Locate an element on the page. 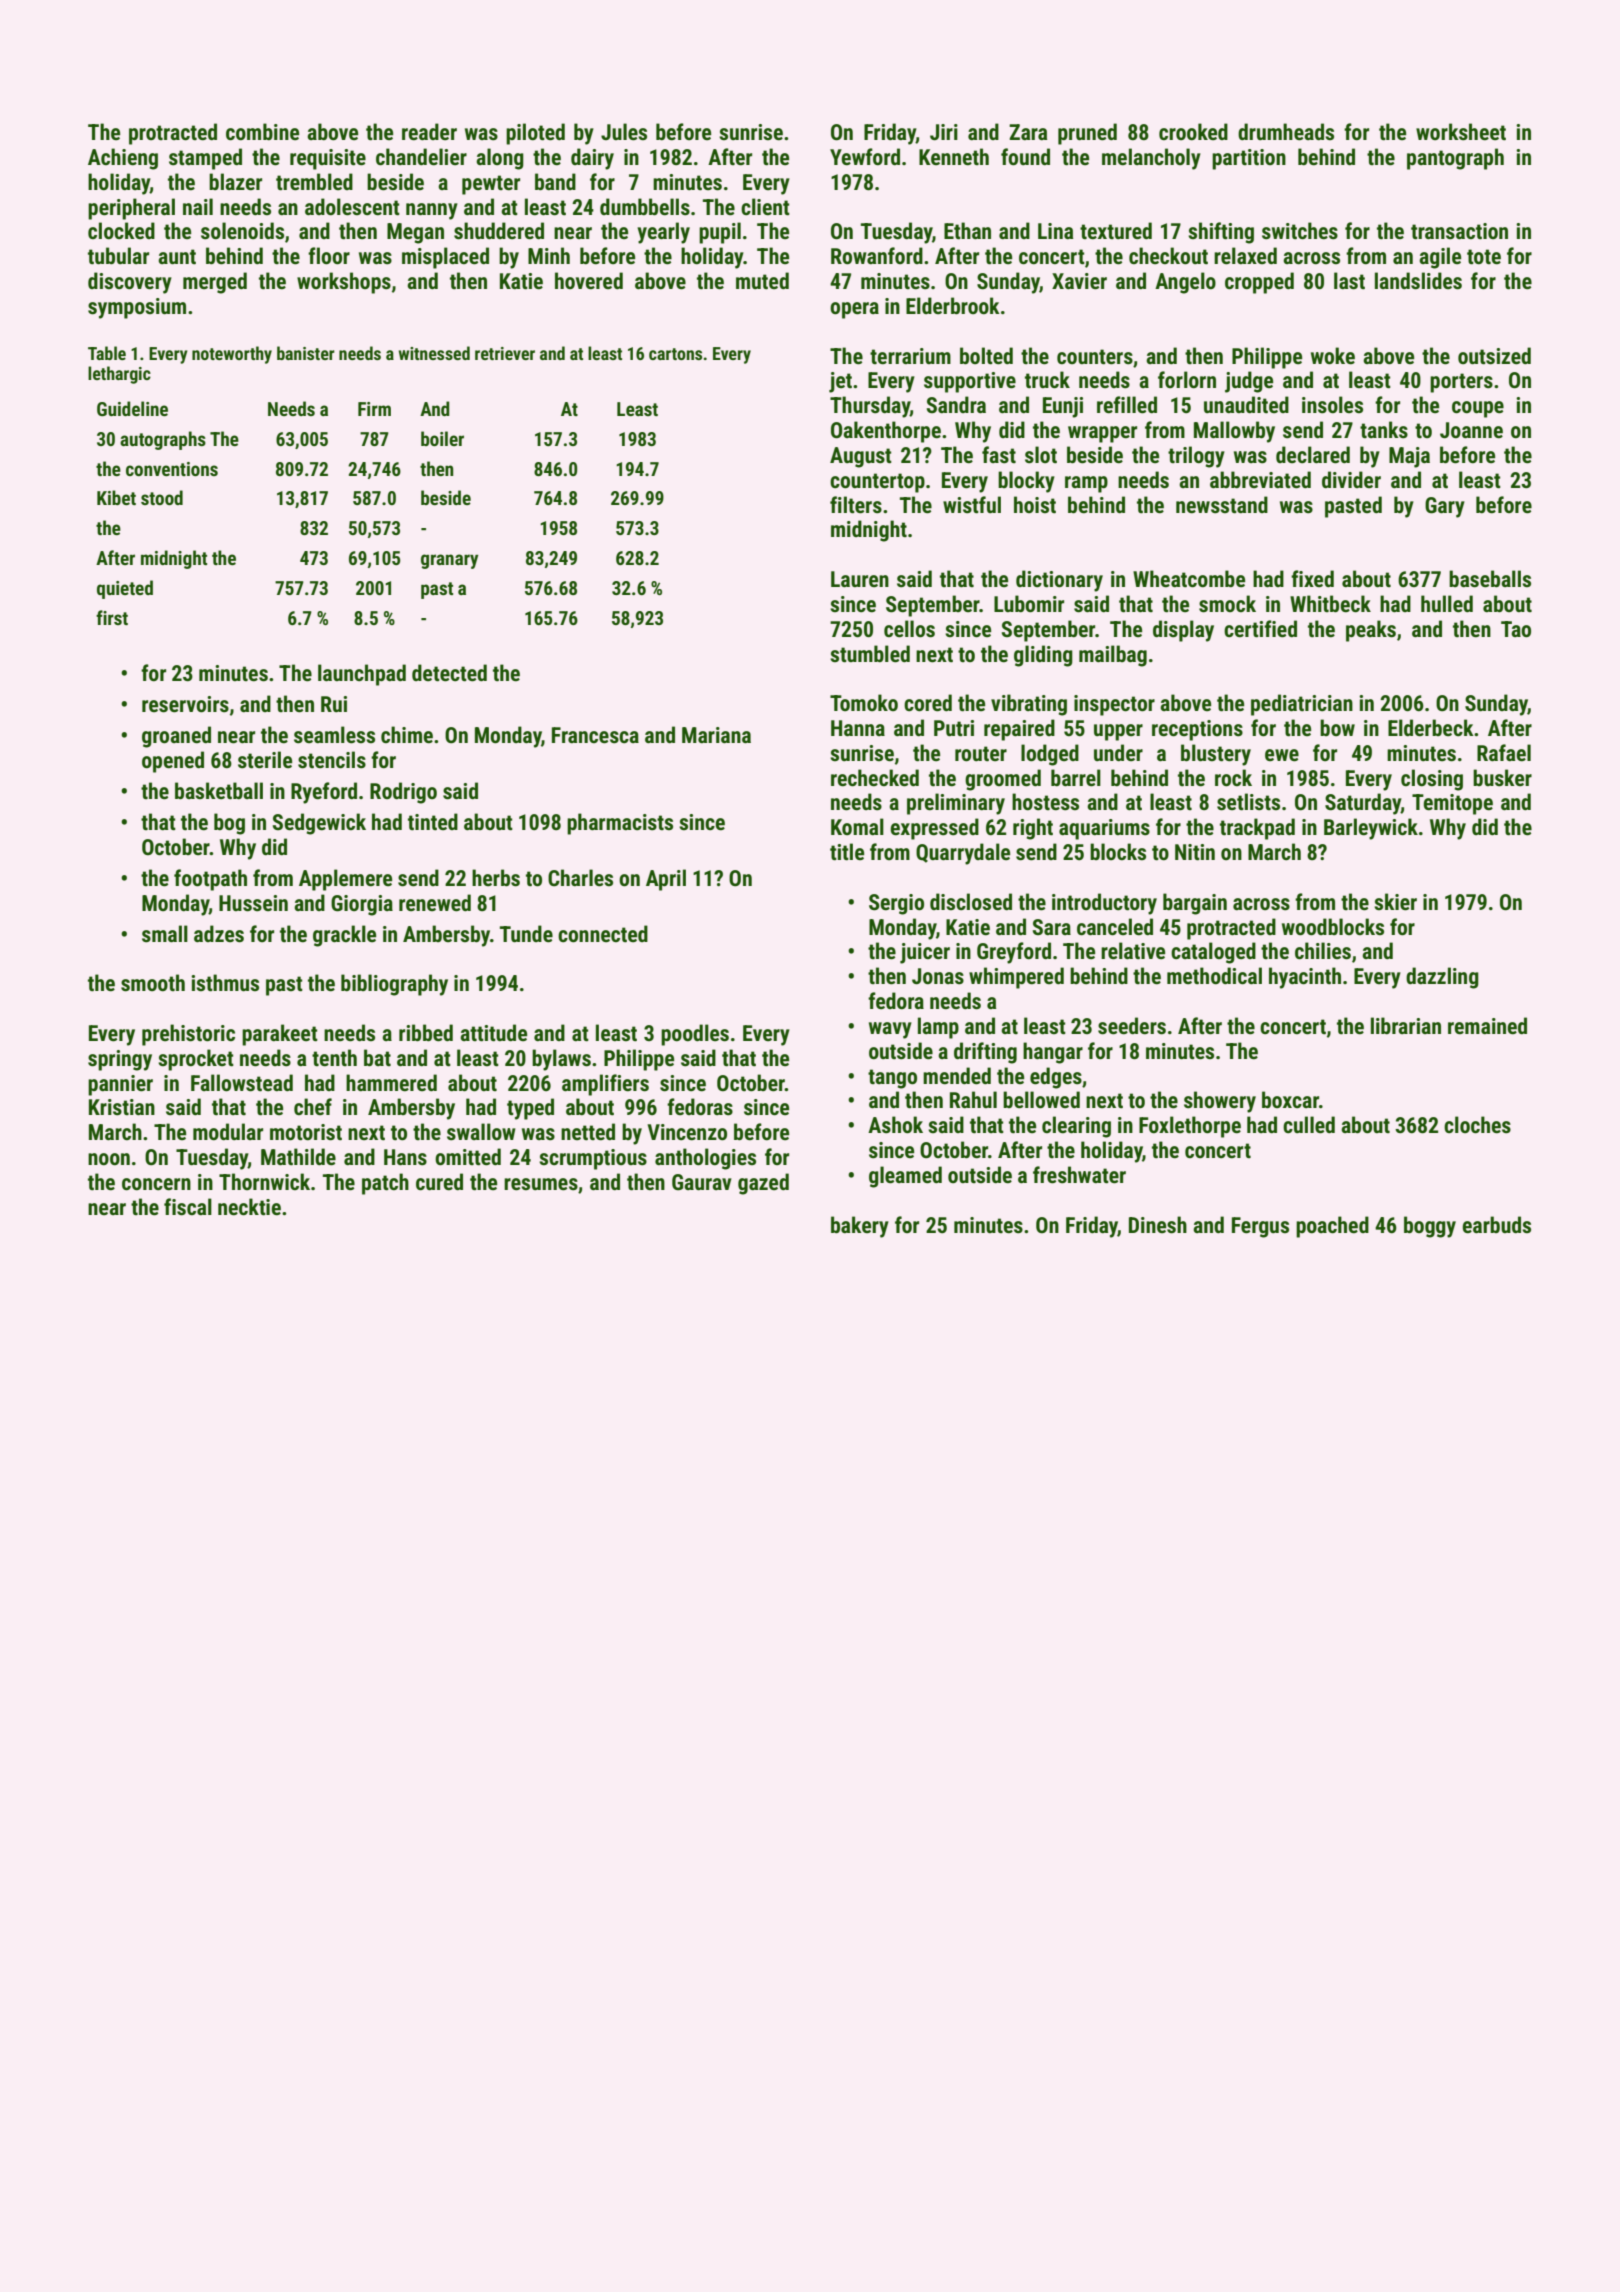  rechecked is located at coordinates (875, 778).
